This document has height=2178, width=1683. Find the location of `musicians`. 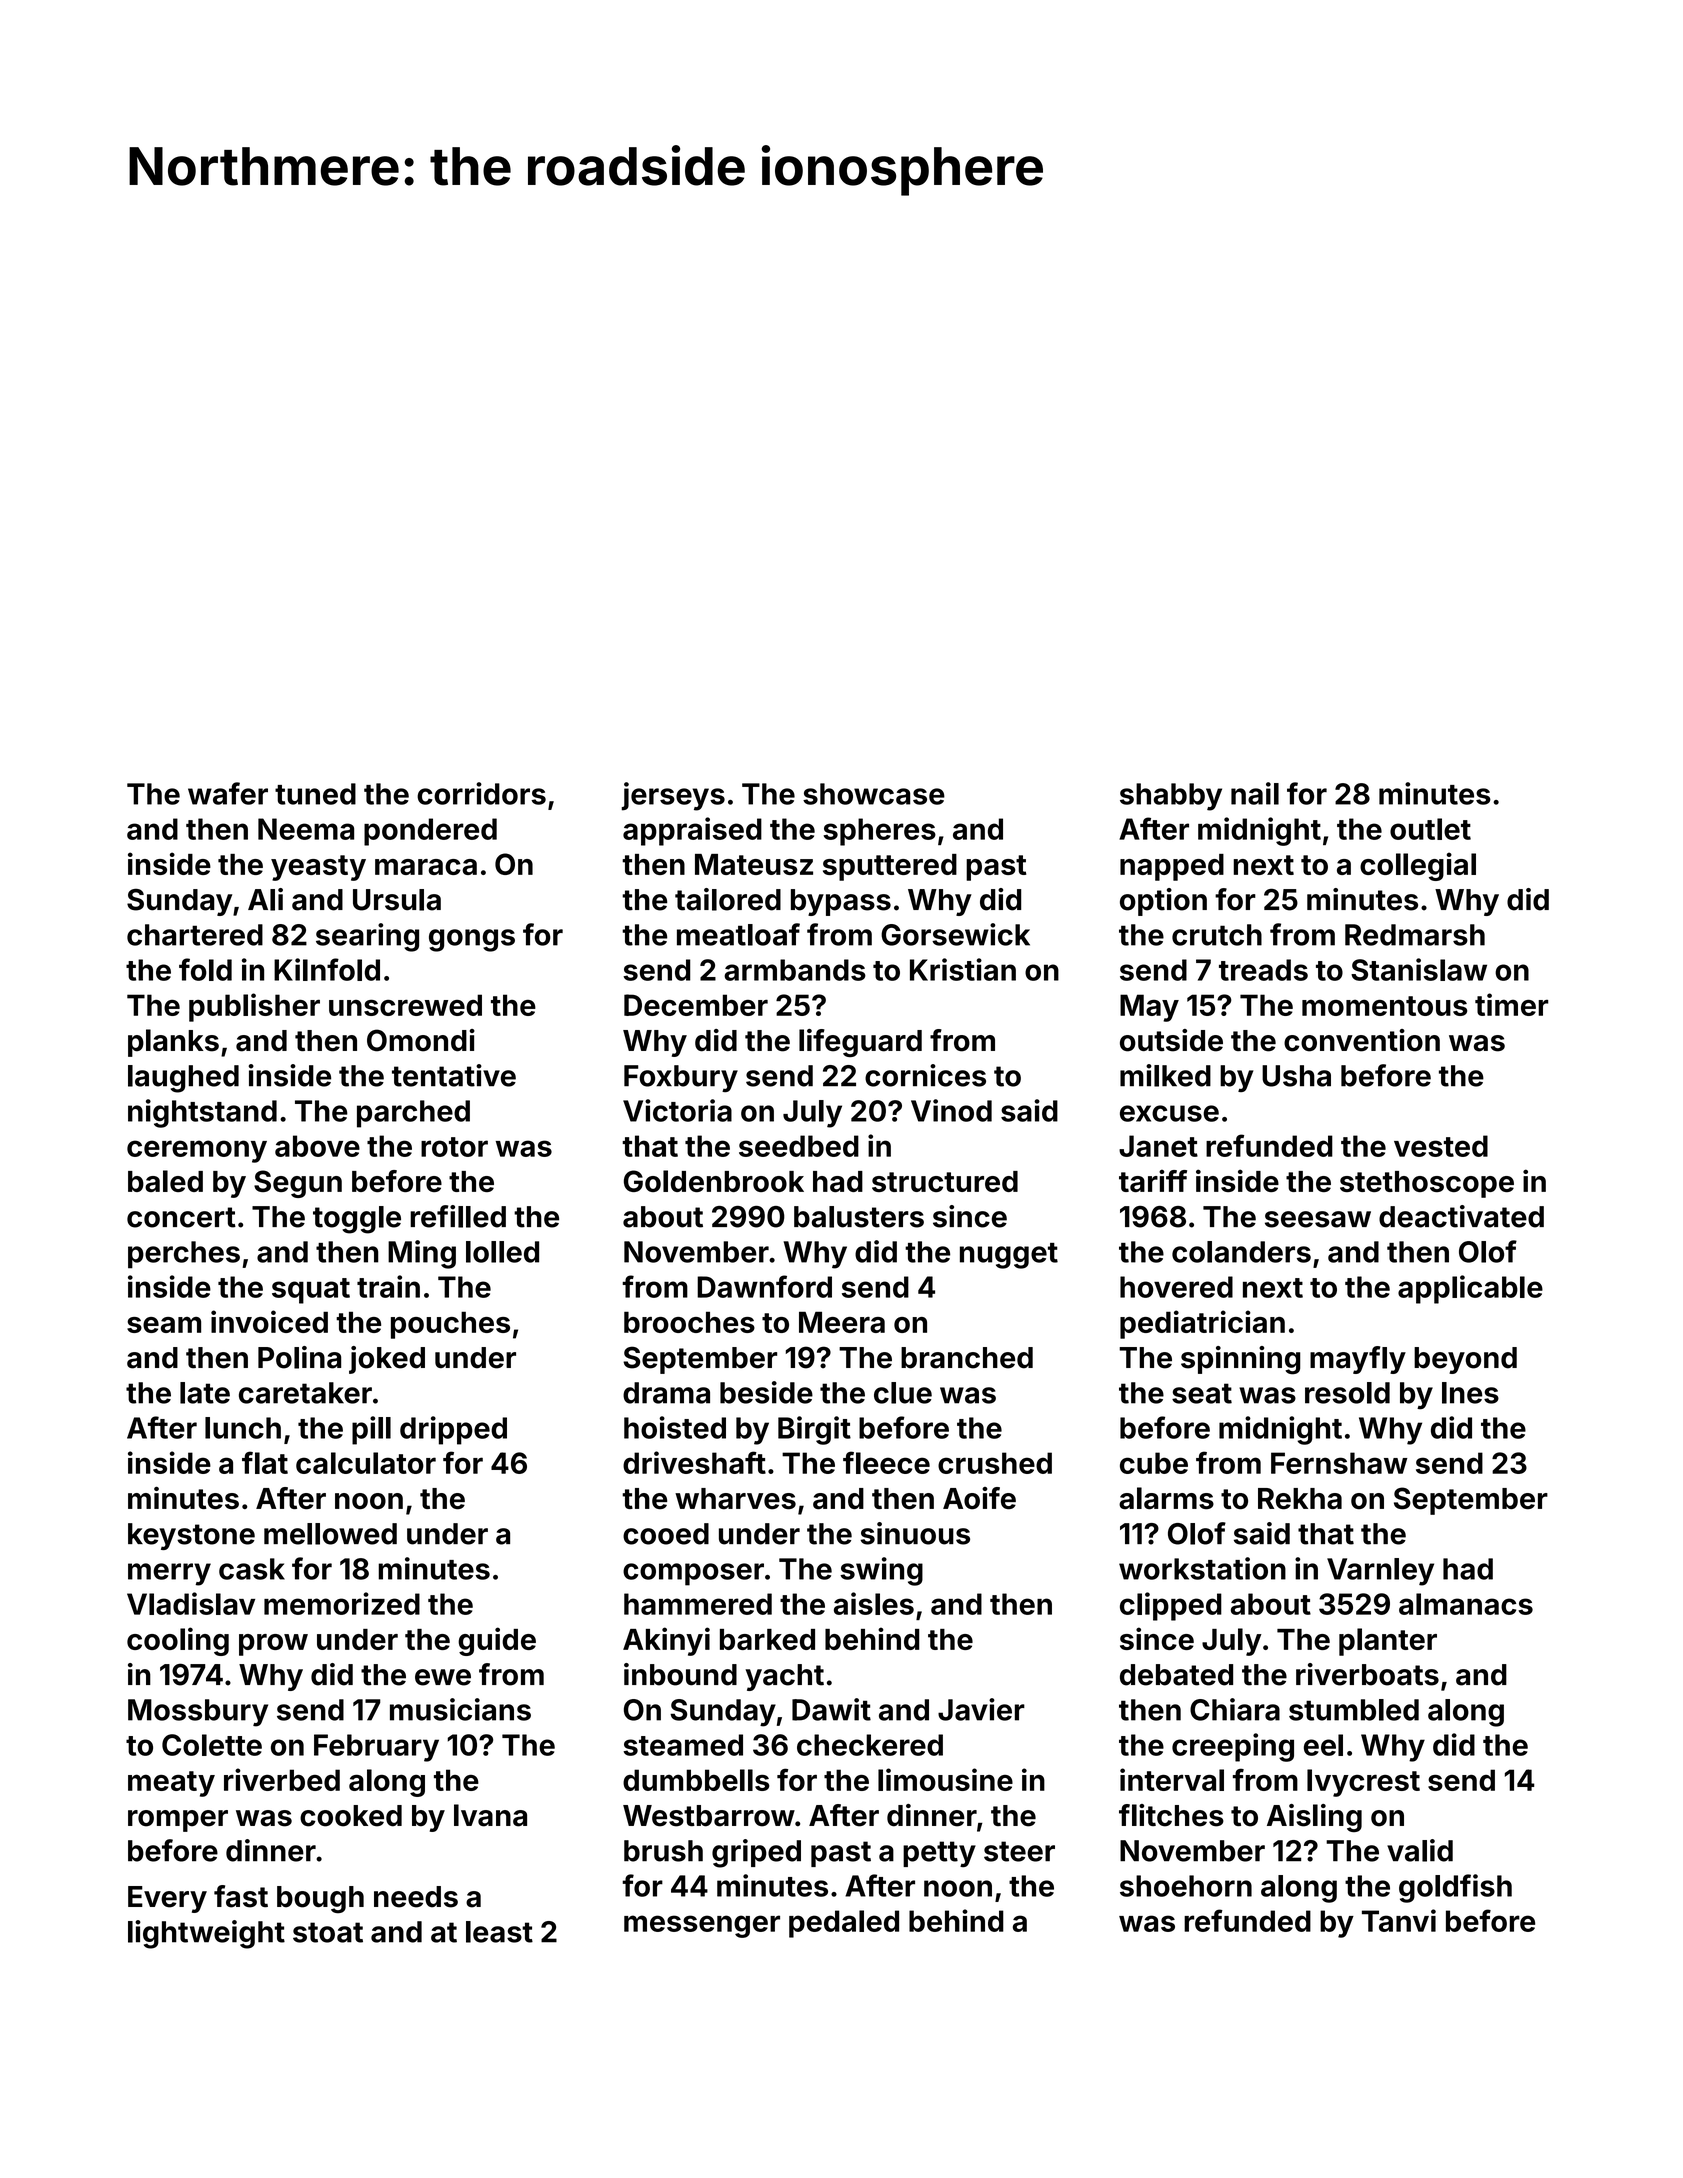

musicians is located at coordinates (460, 1709).
